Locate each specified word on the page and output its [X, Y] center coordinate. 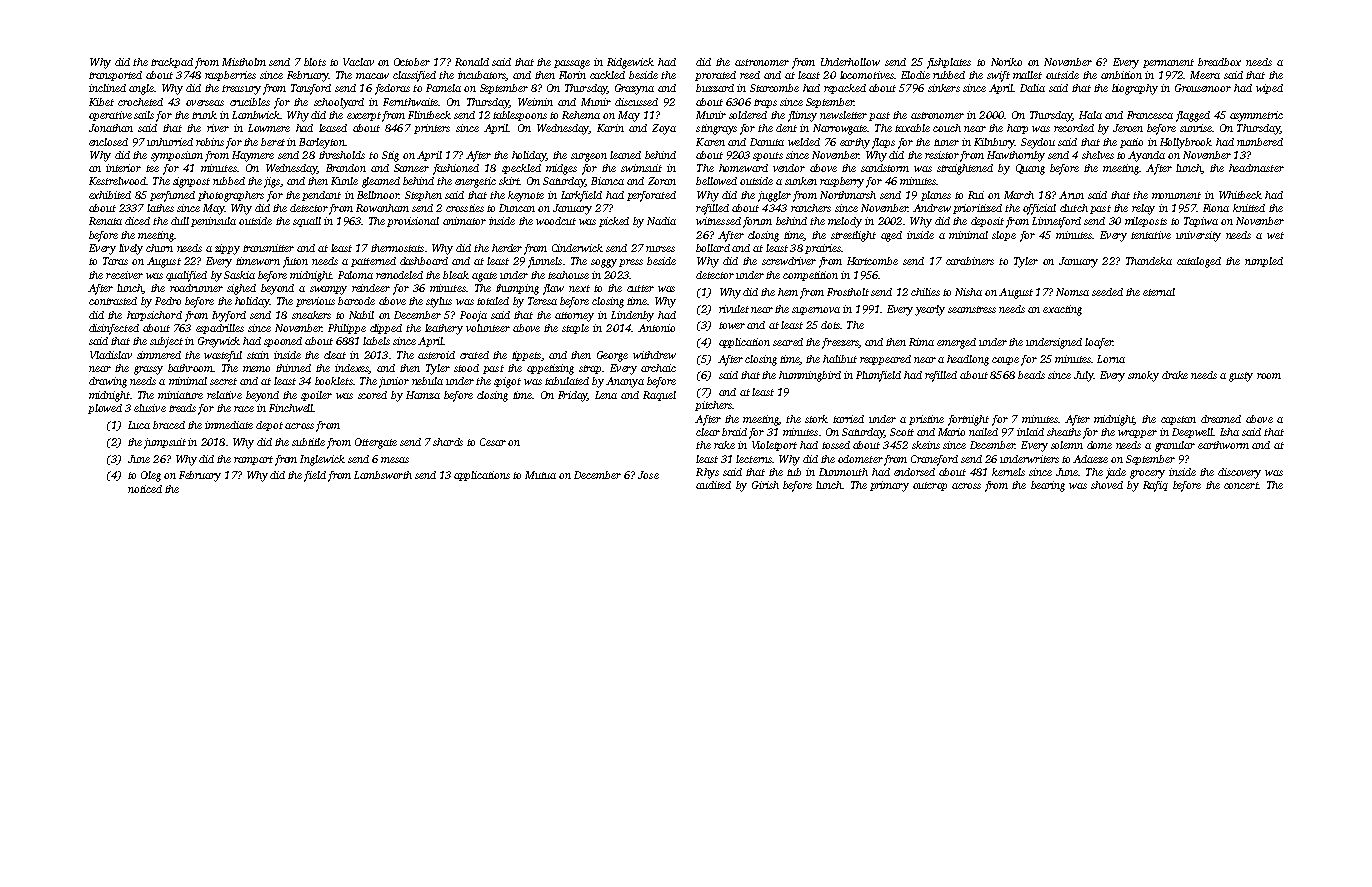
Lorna [1111, 359]
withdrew [654, 355]
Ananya [625, 382]
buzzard [715, 88]
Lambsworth [383, 475]
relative [224, 395]
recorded [1074, 128]
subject [166, 342]
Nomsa [1072, 292]
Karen [710, 142]
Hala [1090, 115]
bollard [713, 248]
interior [123, 168]
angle [141, 89]
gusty [1241, 377]
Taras [115, 261]
